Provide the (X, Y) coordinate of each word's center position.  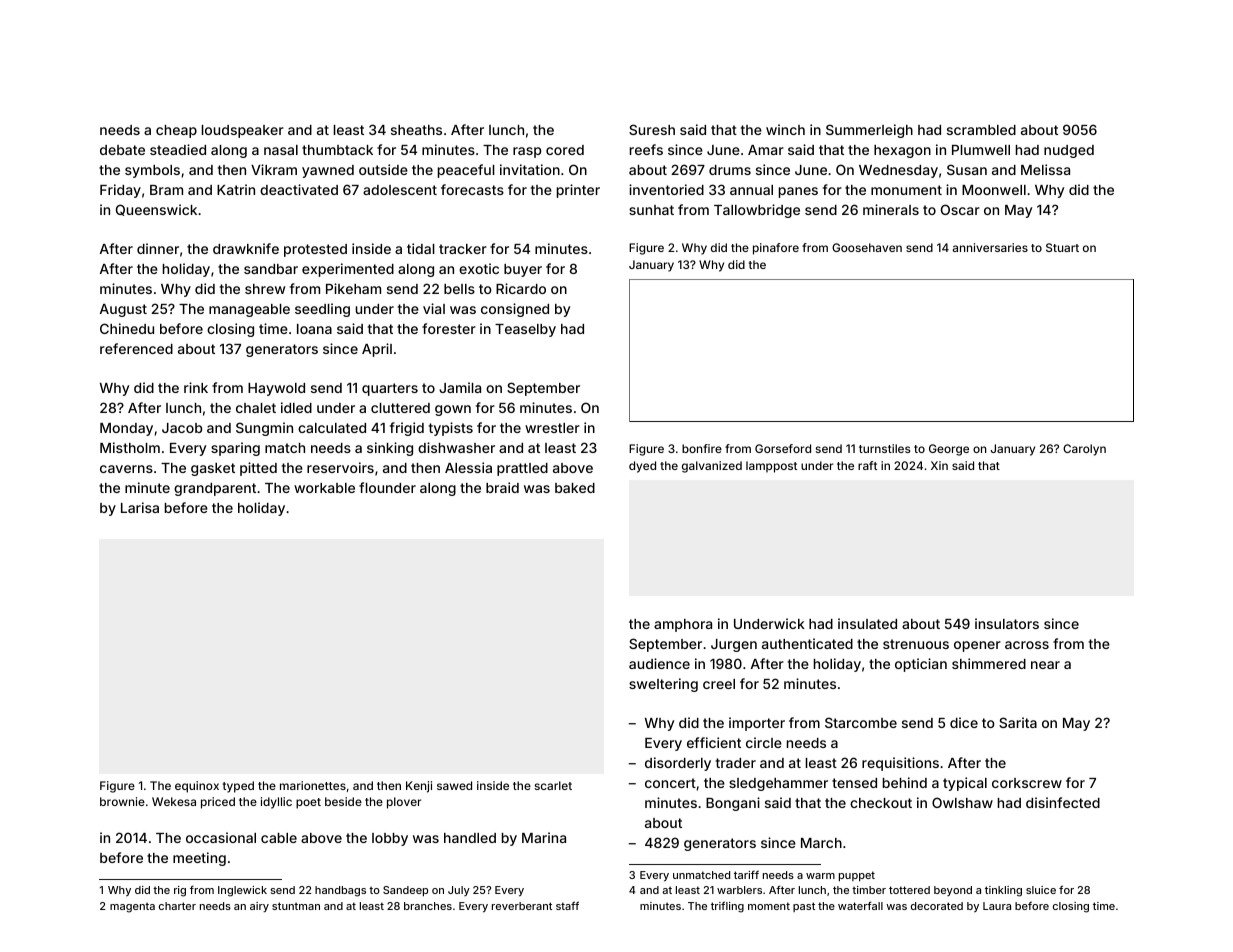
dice (964, 722)
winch (785, 129)
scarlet (553, 785)
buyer (523, 270)
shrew (265, 289)
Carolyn (1084, 450)
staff (567, 905)
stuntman (296, 906)
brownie (122, 801)
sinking (390, 449)
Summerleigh (869, 131)
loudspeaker (243, 131)
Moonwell (994, 190)
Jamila (460, 387)
